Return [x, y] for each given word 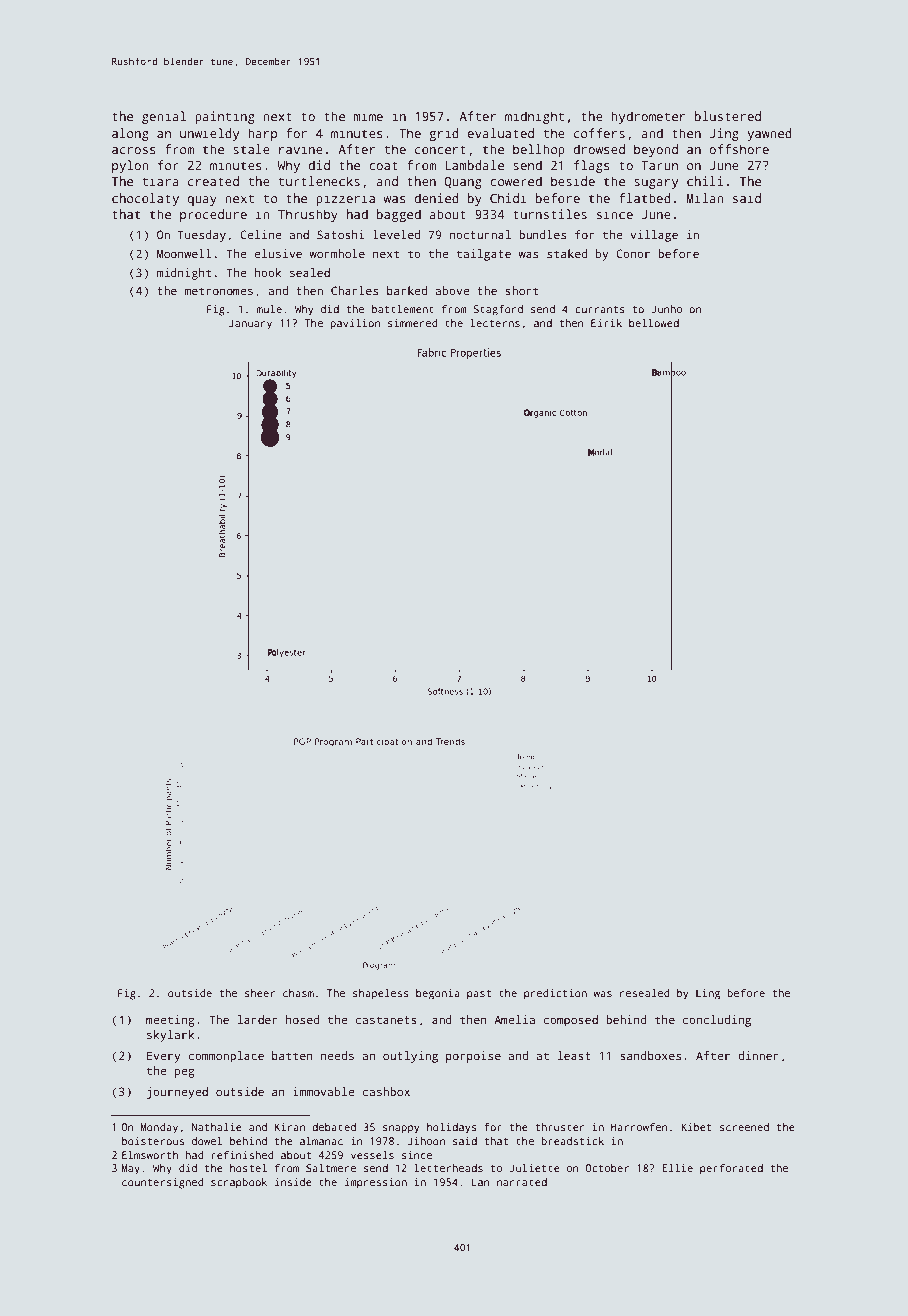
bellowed [654, 323]
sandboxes [651, 1055]
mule [269, 309]
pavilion [355, 324]
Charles [354, 290]
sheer [260, 993]
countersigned [163, 1183]
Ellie [677, 1168]
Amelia [514, 1019]
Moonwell [184, 253]
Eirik [606, 323]
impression [376, 1183]
